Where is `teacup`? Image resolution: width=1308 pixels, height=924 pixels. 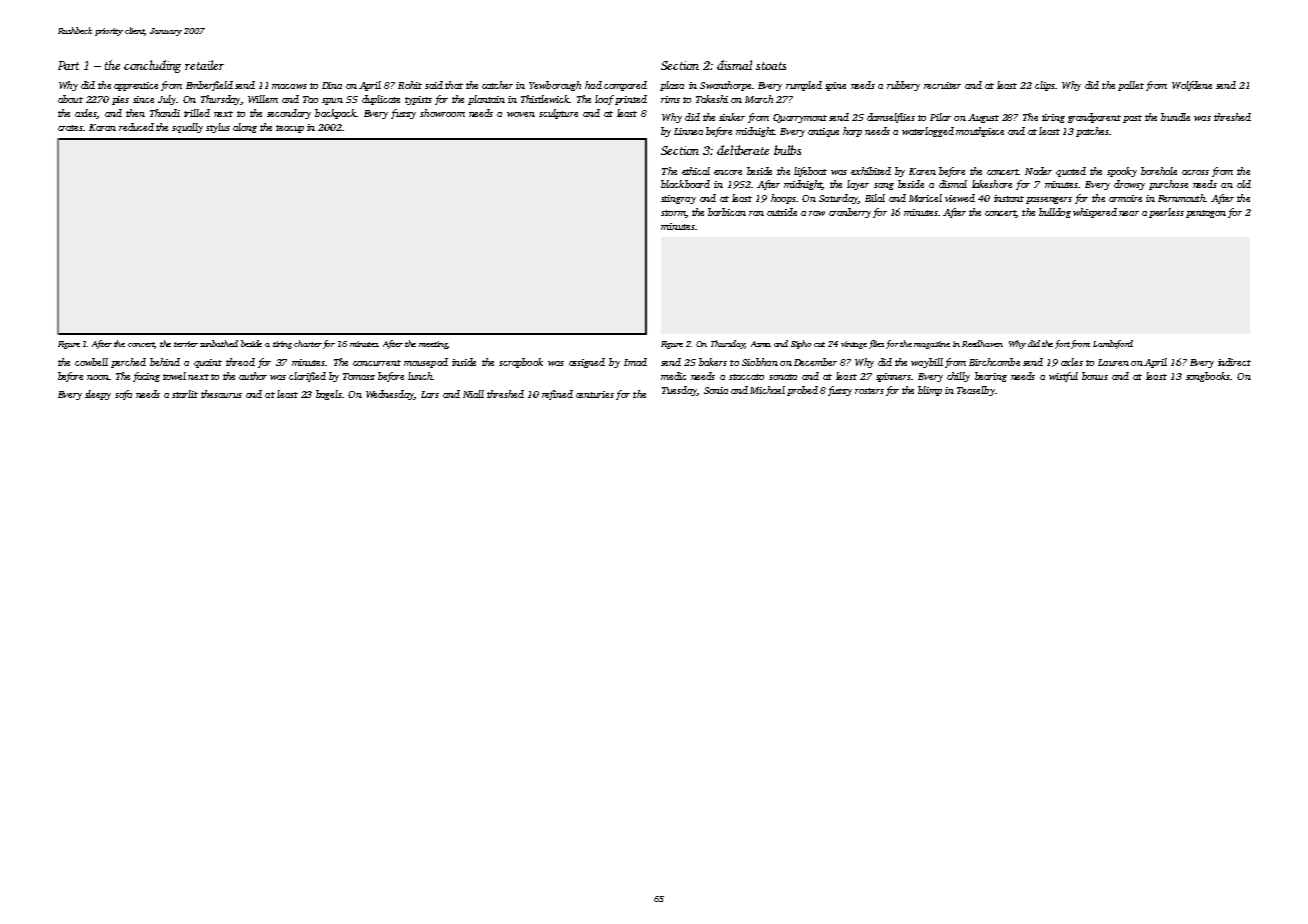 teacup is located at coordinates (290, 129).
